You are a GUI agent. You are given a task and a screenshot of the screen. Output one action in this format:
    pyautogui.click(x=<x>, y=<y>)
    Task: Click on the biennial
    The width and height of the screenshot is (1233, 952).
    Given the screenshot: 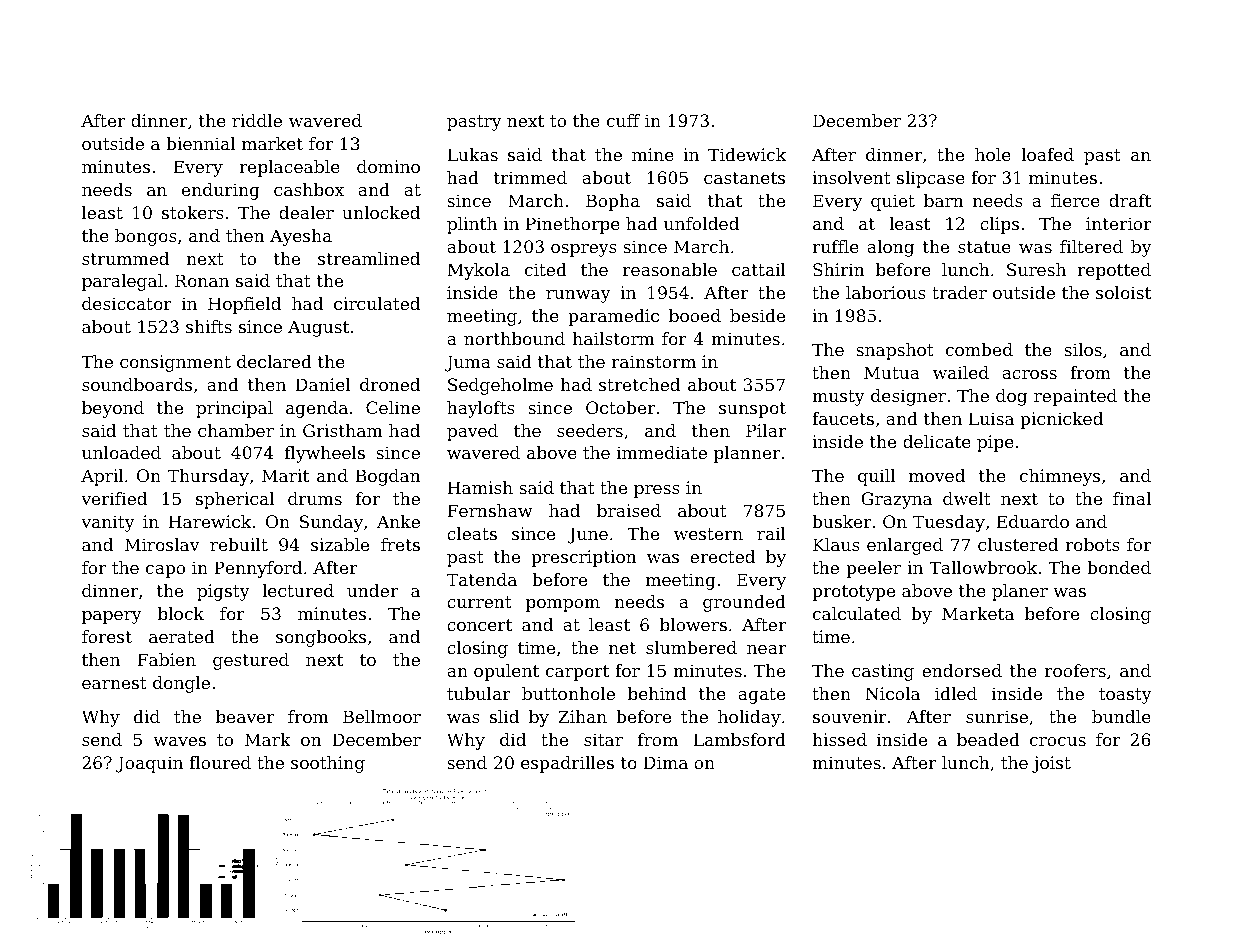 What is the action you would take?
    pyautogui.click(x=200, y=143)
